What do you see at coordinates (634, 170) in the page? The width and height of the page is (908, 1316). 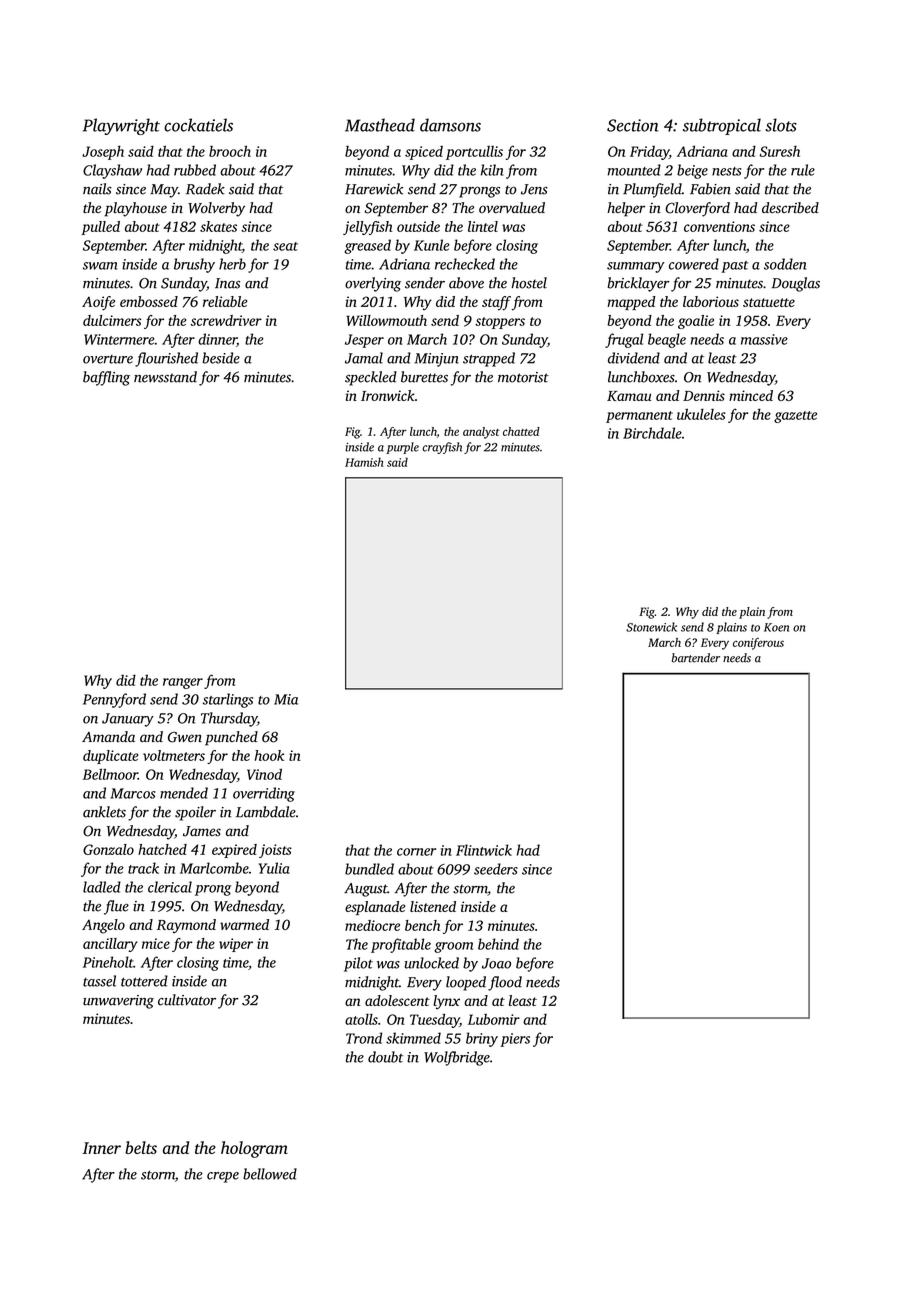 I see `mounted` at bounding box center [634, 170].
